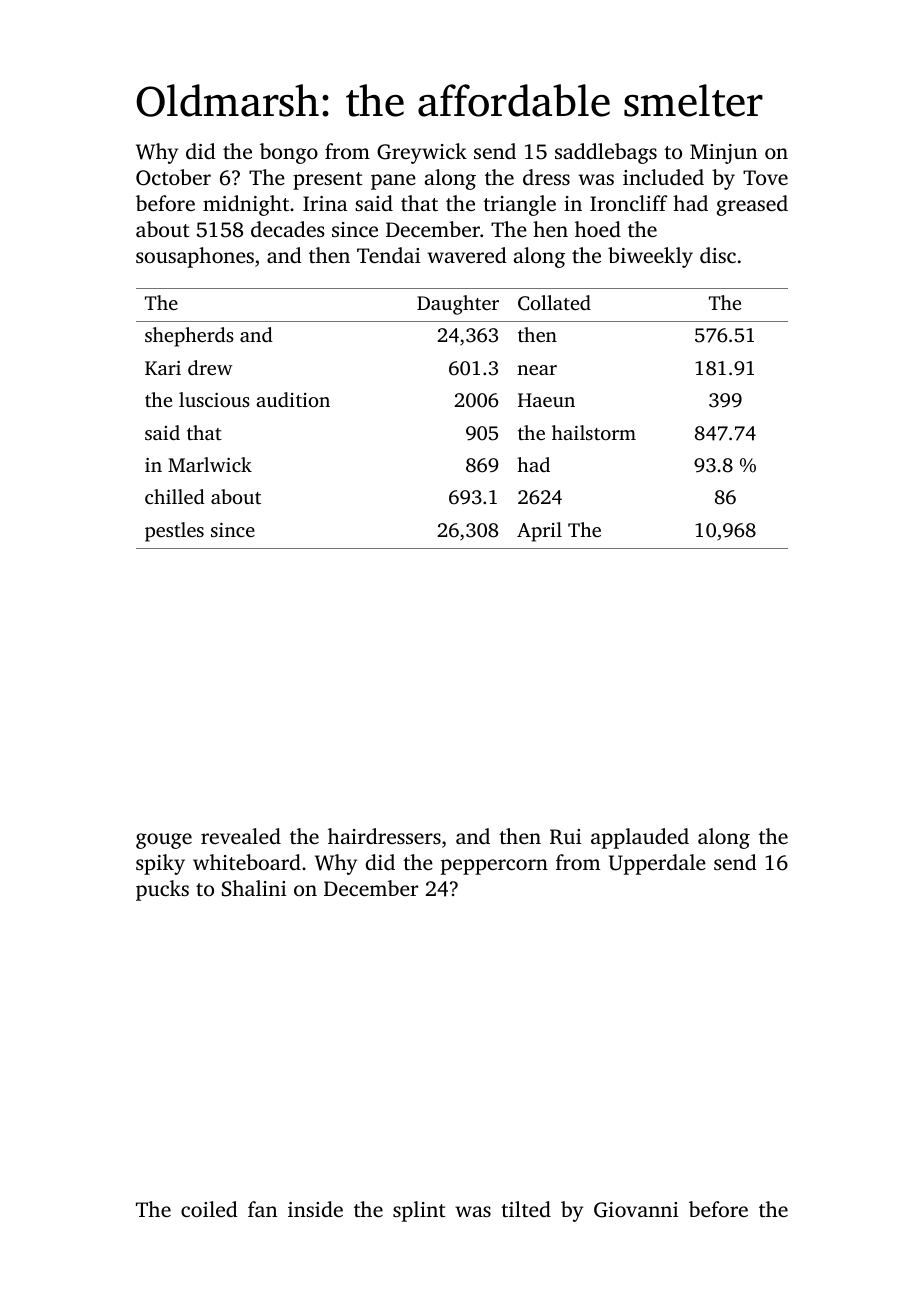  I want to click on pucks, so click(162, 890).
